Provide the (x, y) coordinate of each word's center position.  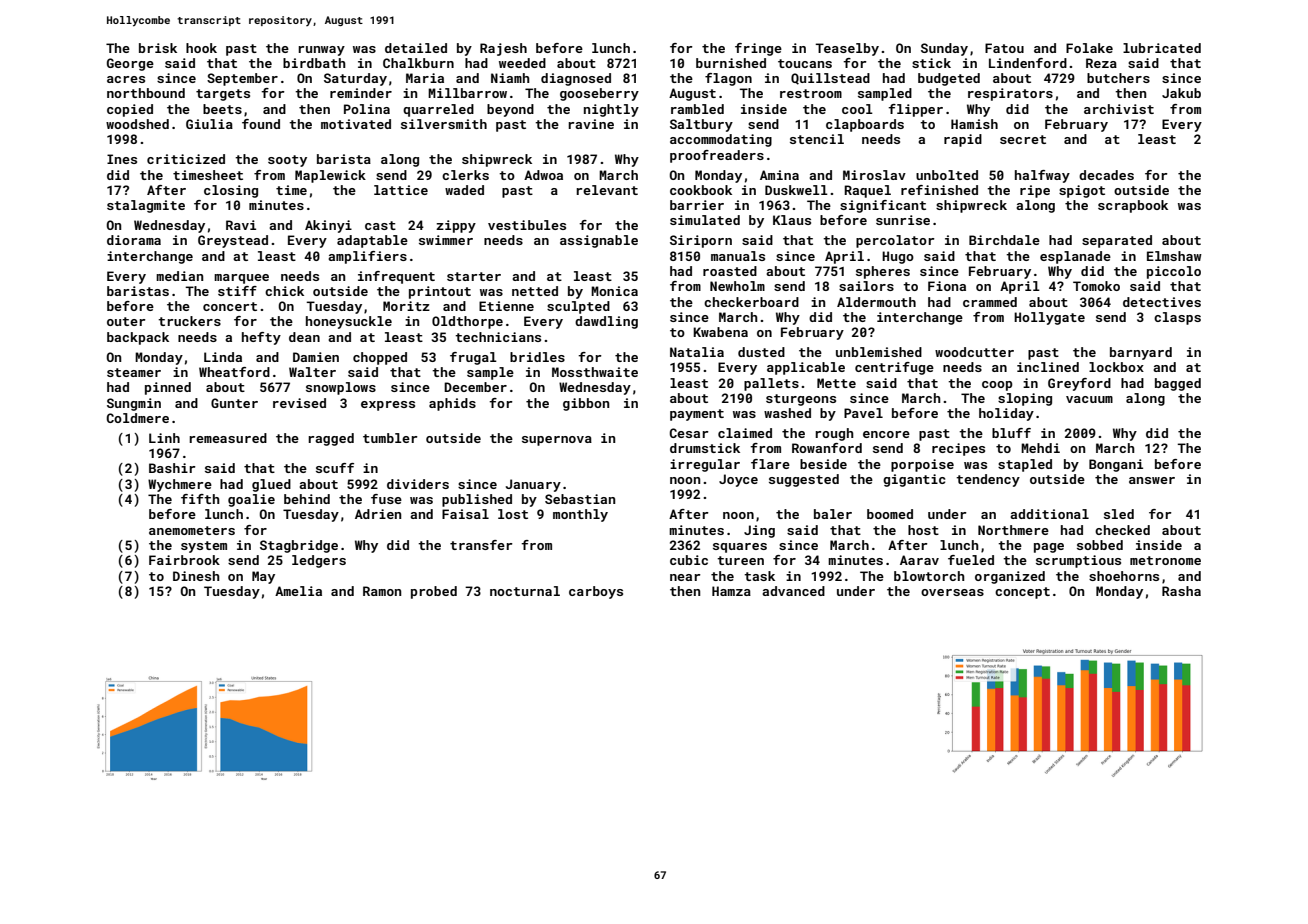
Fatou (1004, 48)
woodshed (137, 124)
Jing (759, 531)
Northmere (1013, 530)
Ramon (382, 591)
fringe (758, 49)
